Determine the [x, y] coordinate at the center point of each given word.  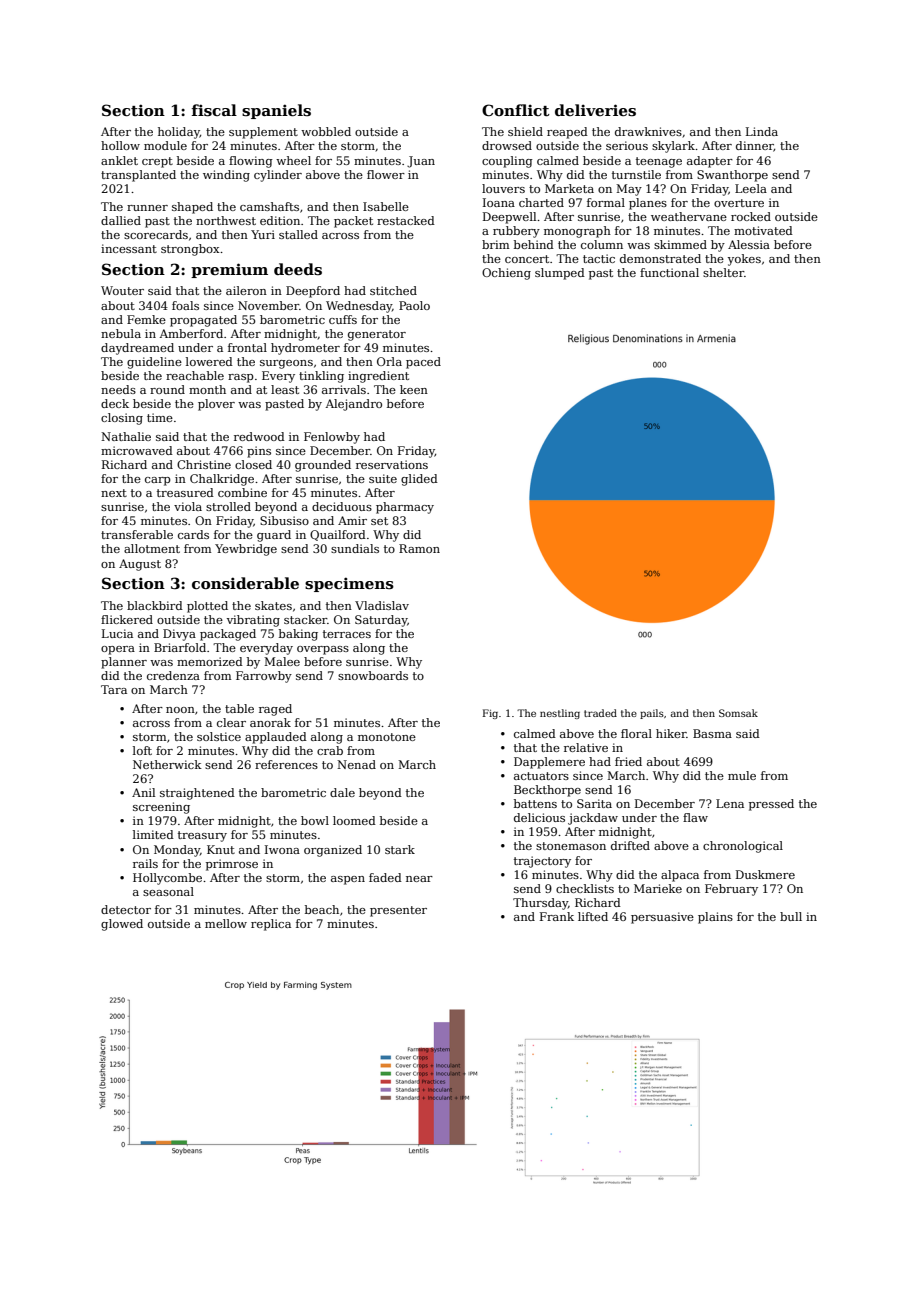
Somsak [738, 713]
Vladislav [382, 605]
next [114, 493]
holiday [179, 133]
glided [419, 480]
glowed [122, 925]
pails [652, 714]
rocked [751, 216]
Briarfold [180, 647]
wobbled [326, 131]
